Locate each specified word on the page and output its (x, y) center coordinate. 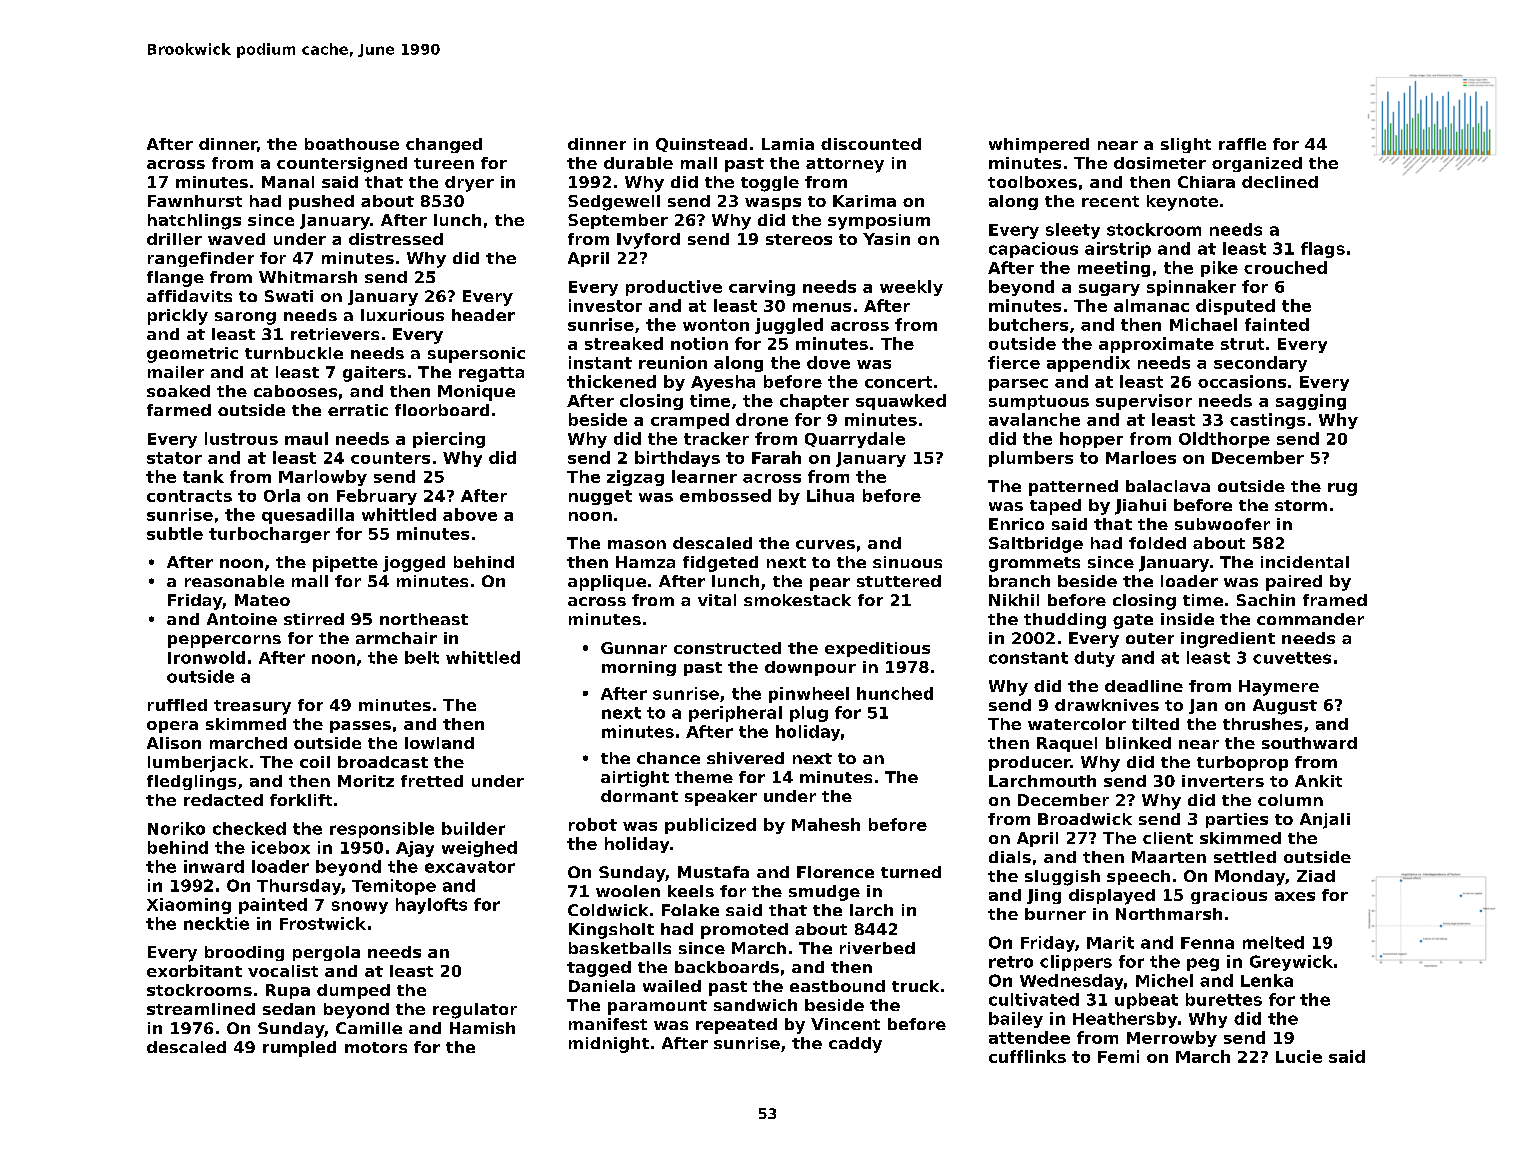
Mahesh (826, 824)
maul (306, 438)
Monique (476, 393)
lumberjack (198, 764)
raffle (1242, 144)
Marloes (1141, 457)
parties (1237, 820)
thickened (611, 381)
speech (1138, 877)
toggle (770, 184)
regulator (475, 1011)
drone (762, 419)
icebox (281, 847)
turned (911, 872)
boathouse (352, 144)
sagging (1311, 402)
